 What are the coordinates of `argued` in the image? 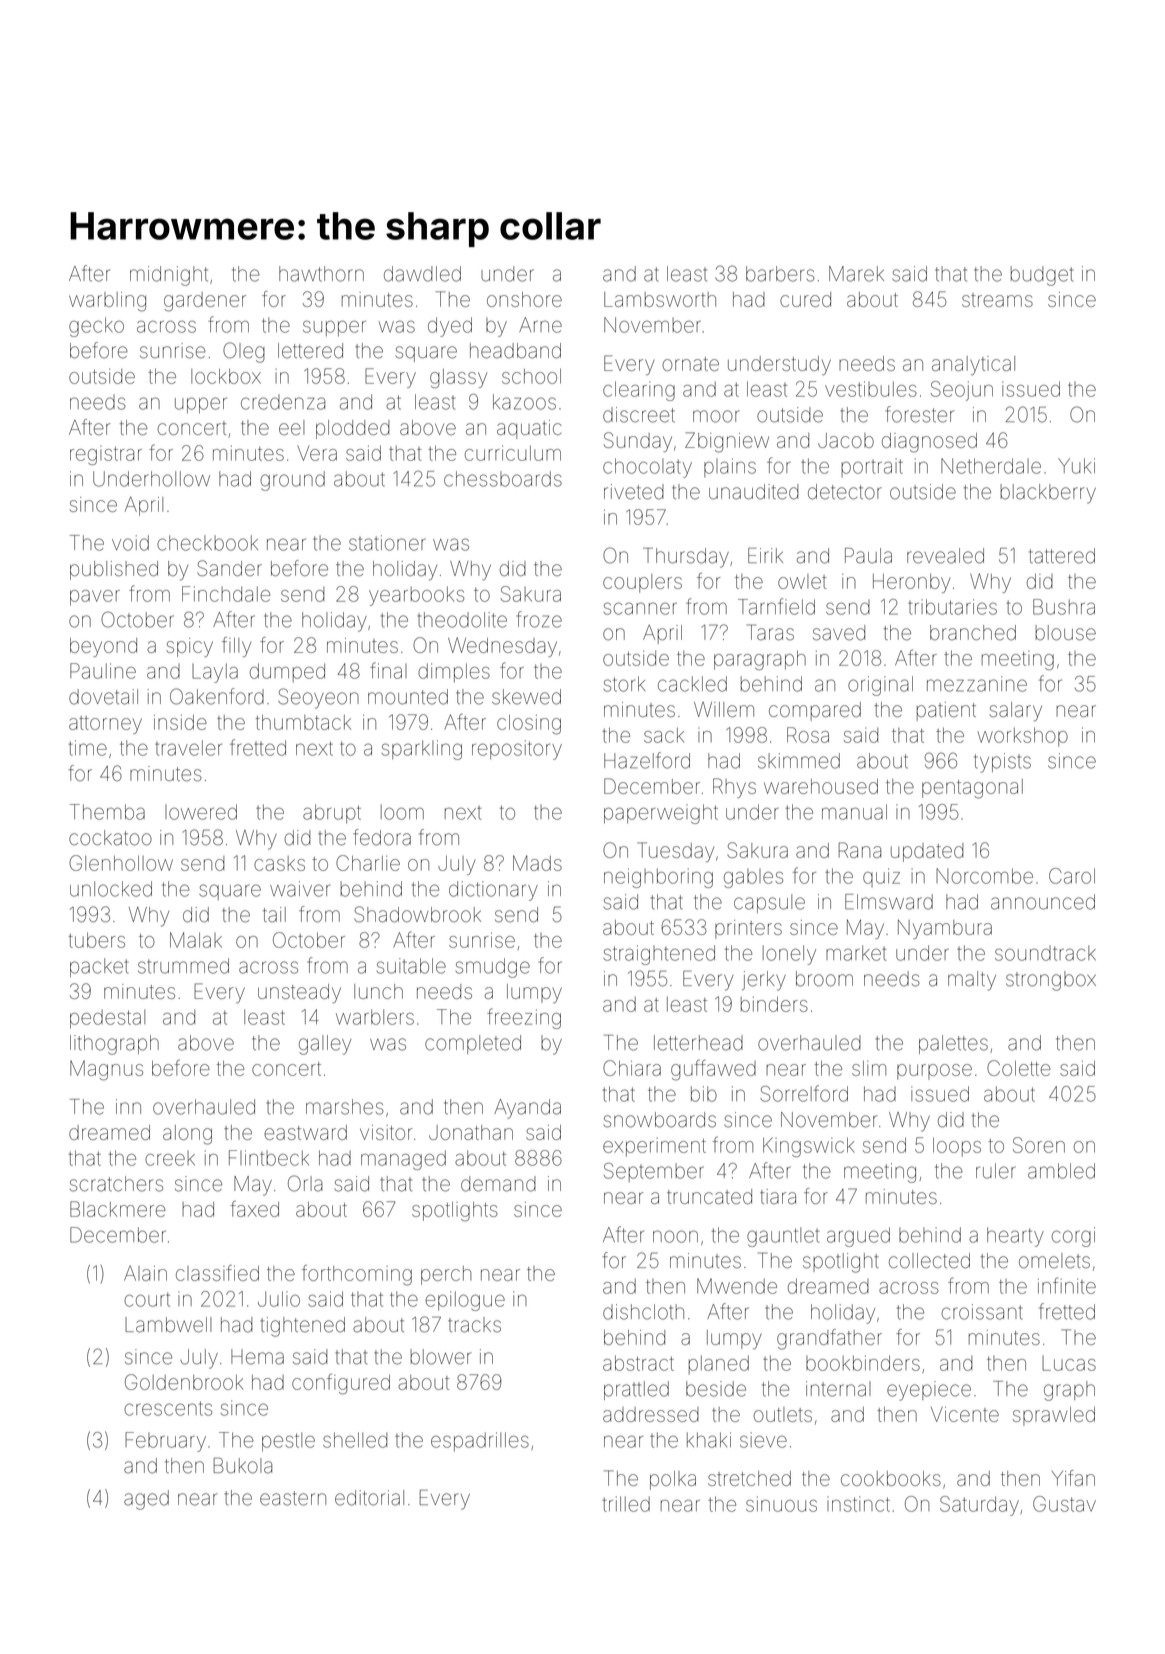 It's located at (858, 1237).
